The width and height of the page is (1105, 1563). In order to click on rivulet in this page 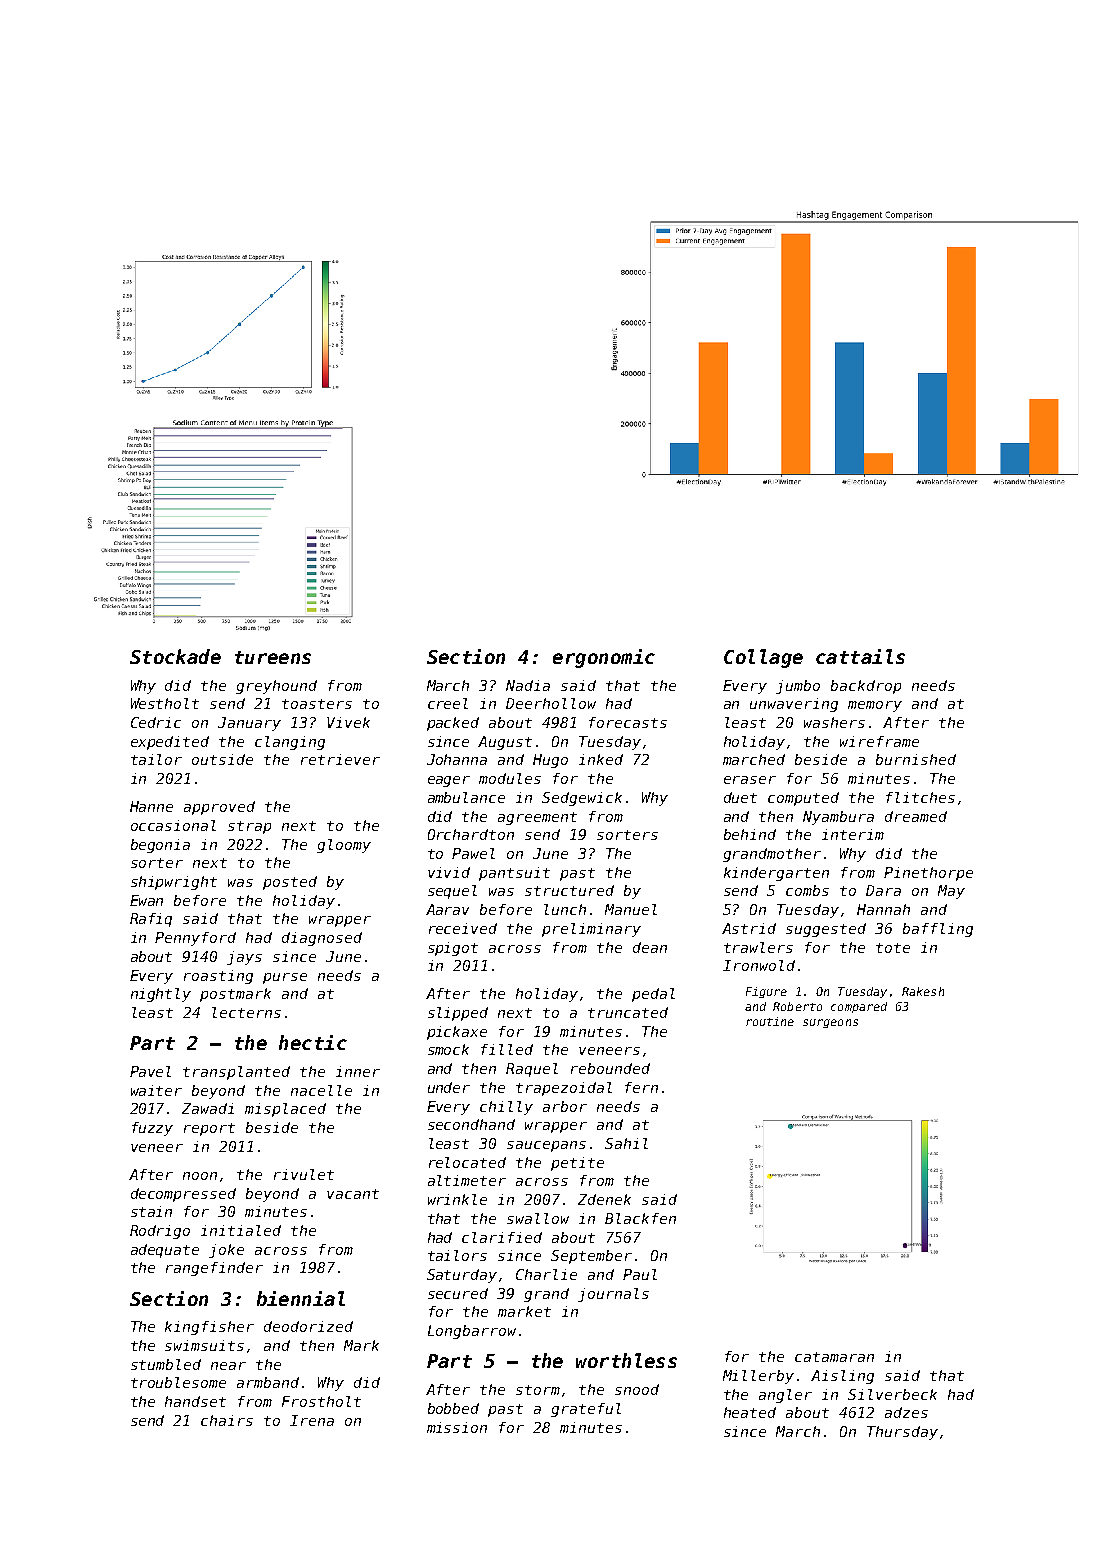, I will do `click(304, 1174)`.
